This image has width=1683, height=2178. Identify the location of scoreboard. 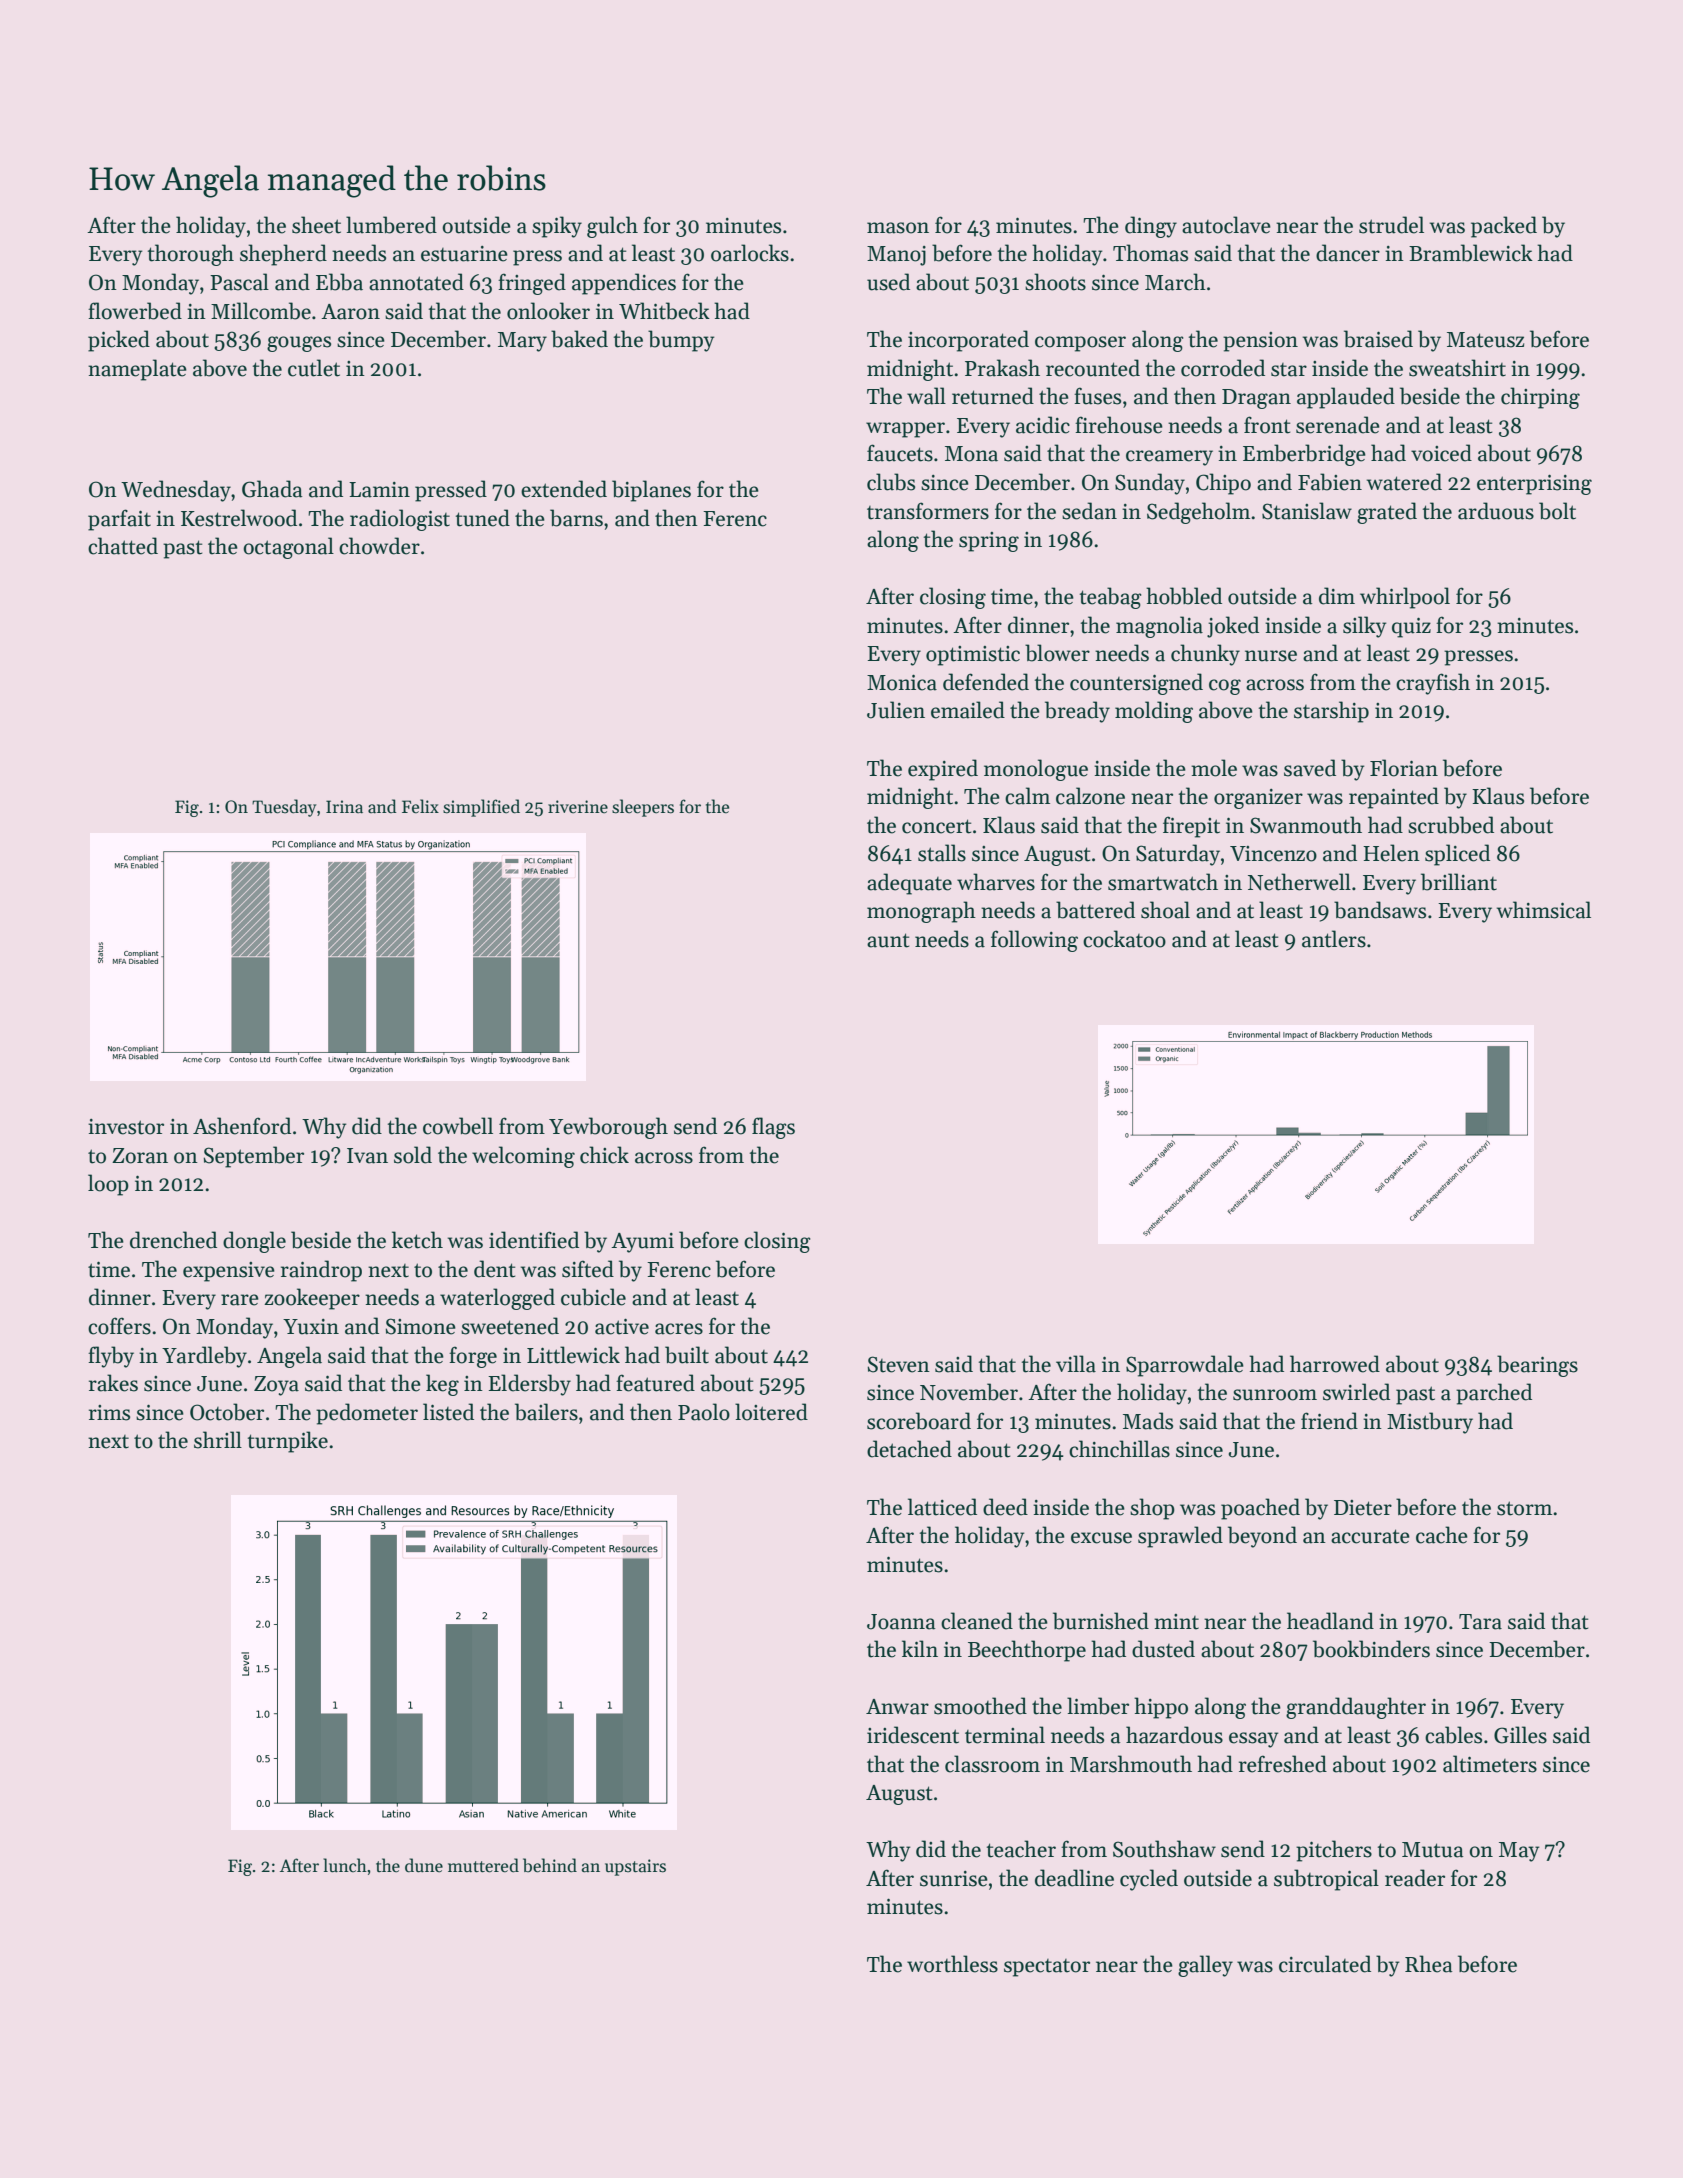
(919, 1421).
